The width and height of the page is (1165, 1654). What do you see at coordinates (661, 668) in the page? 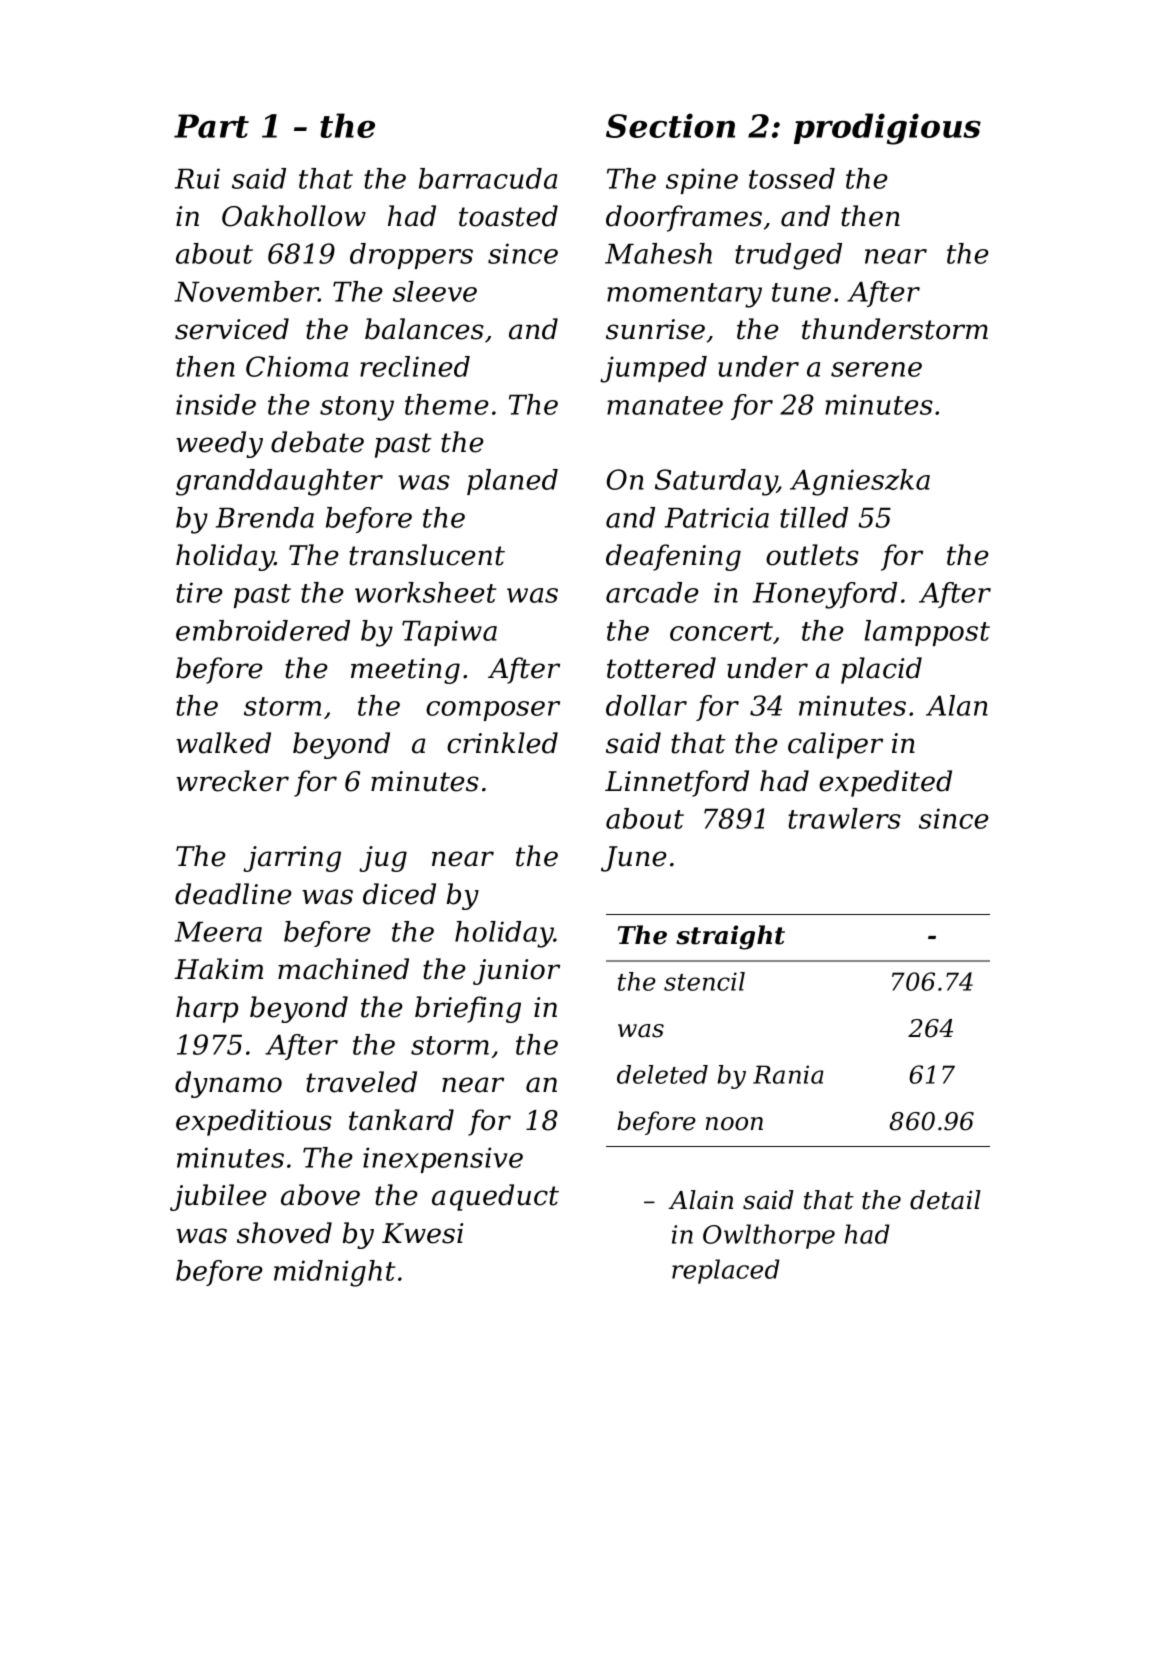
I see `tottered` at bounding box center [661, 668].
